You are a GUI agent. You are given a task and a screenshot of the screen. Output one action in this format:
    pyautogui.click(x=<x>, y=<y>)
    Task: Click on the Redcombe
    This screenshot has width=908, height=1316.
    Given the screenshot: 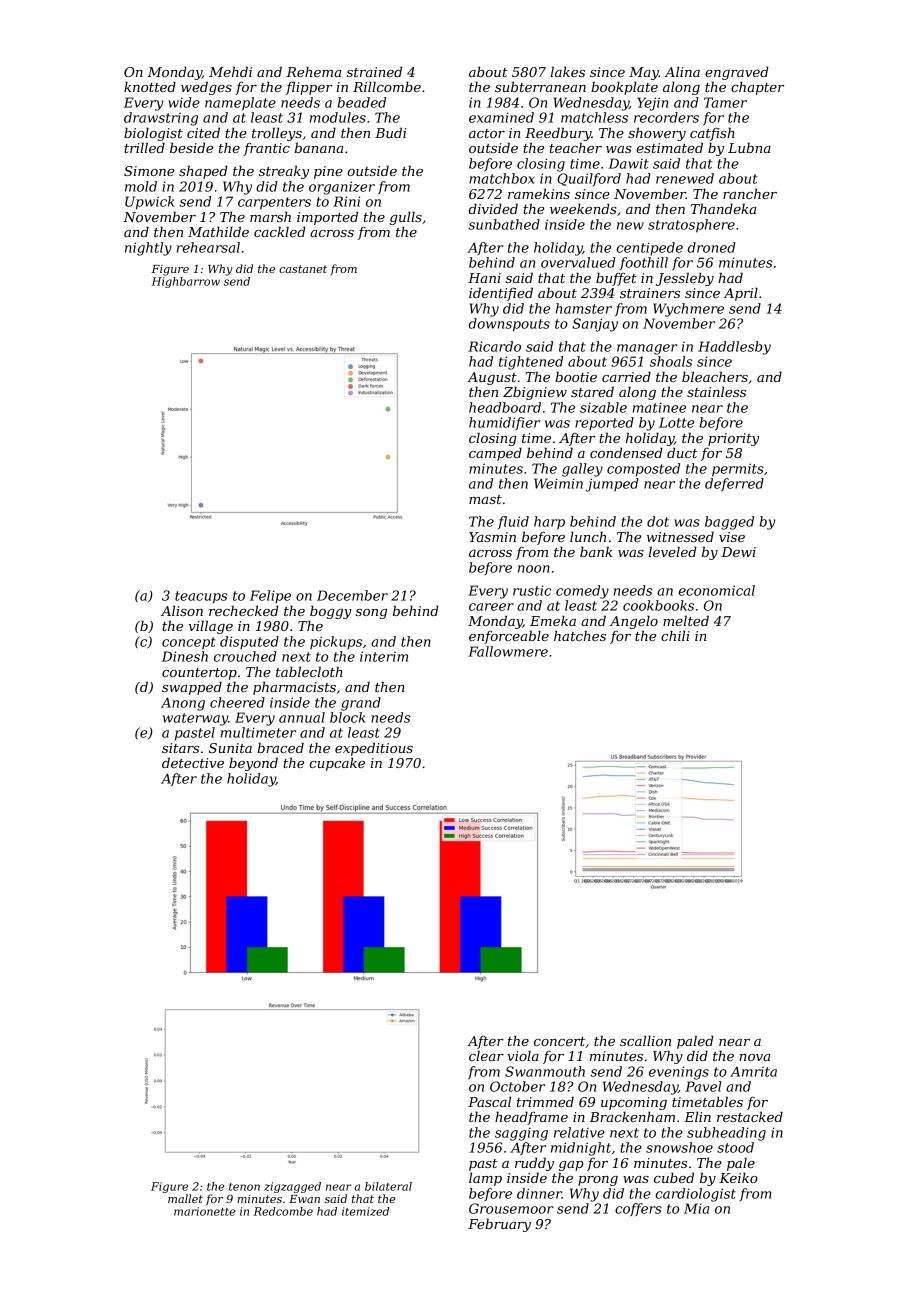 What is the action you would take?
    pyautogui.click(x=283, y=1211)
